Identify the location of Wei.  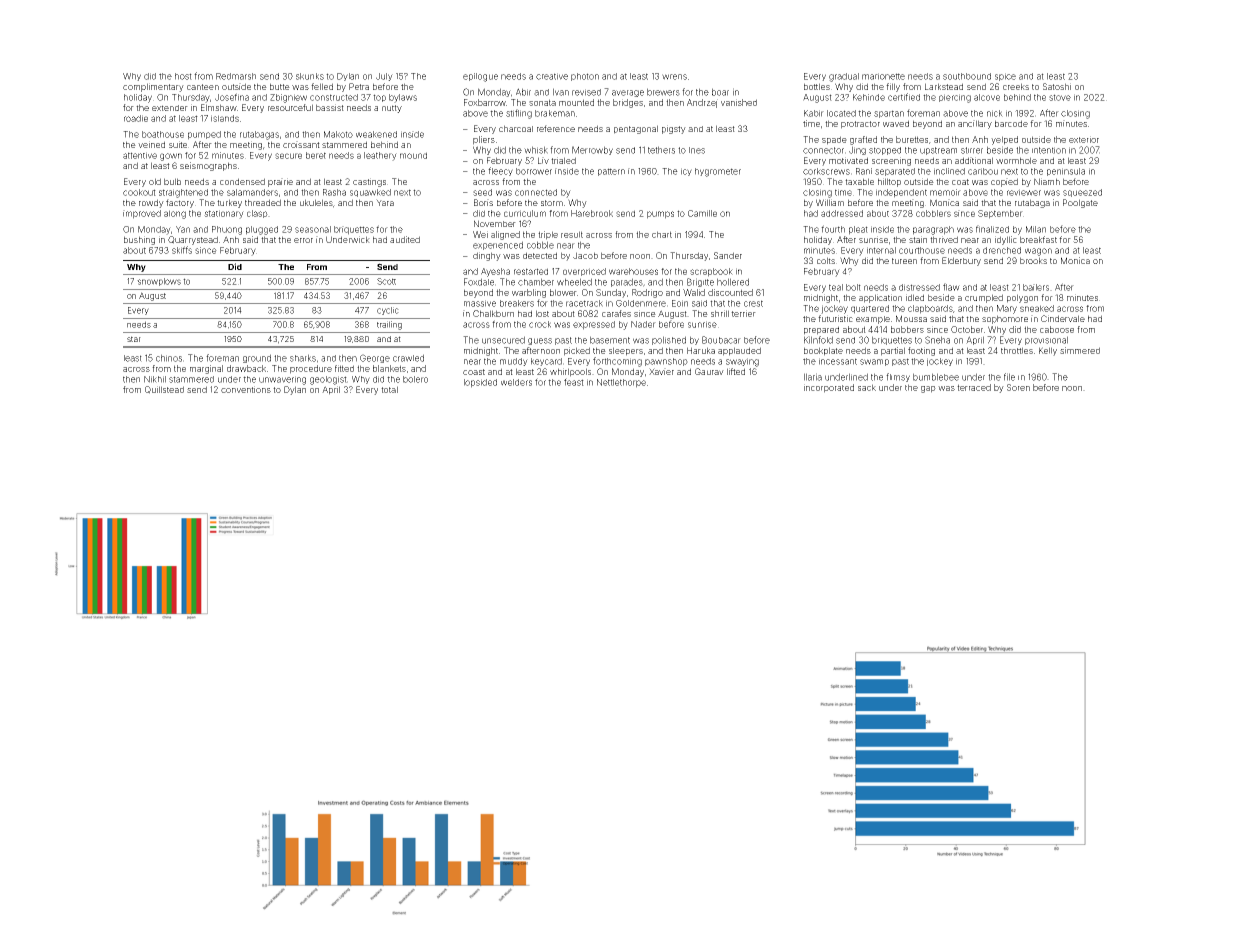
(480, 234).
